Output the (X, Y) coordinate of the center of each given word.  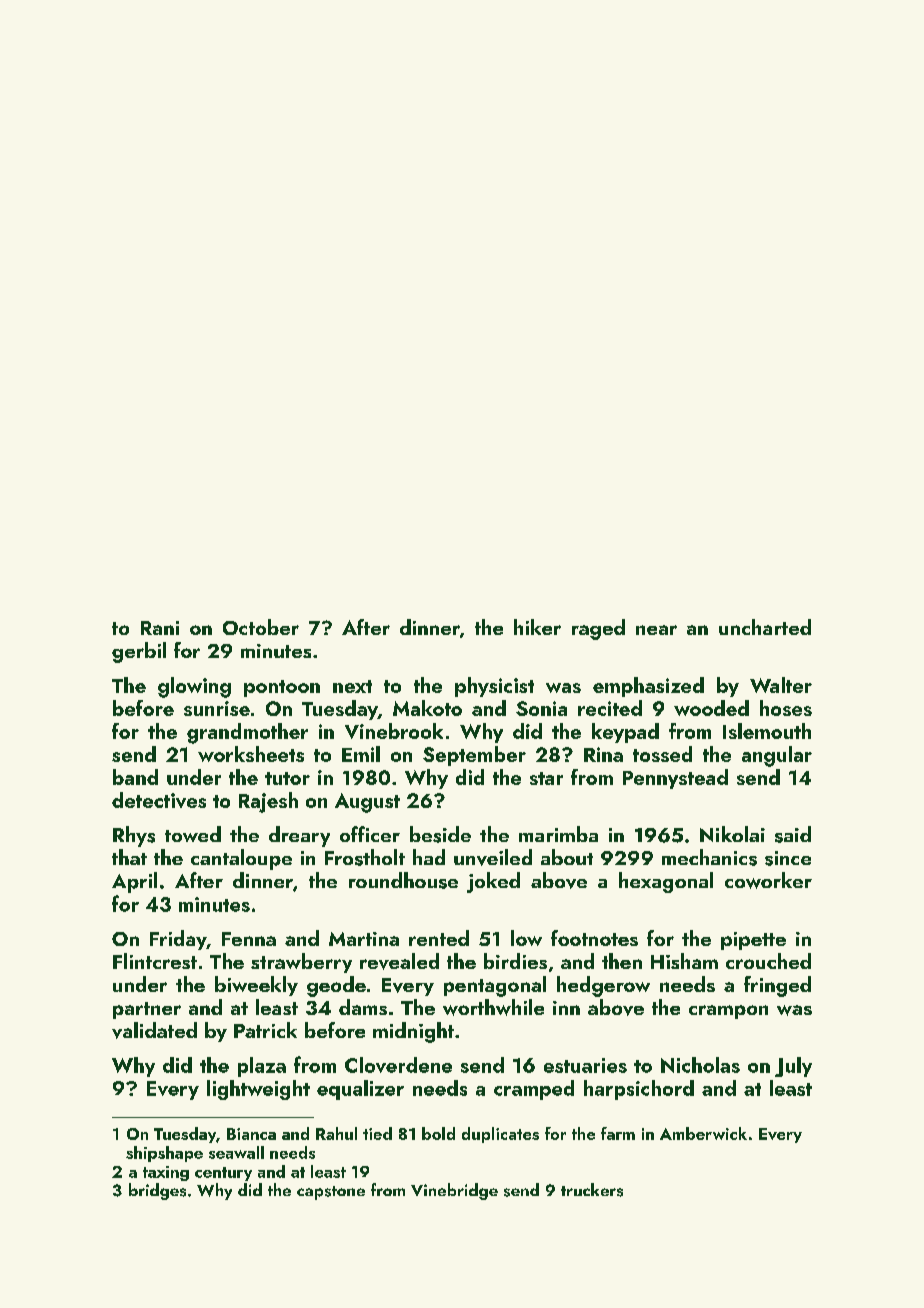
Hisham (684, 961)
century (223, 1174)
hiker (537, 627)
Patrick (265, 1030)
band (135, 777)
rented (439, 938)
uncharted (765, 627)
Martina (364, 939)
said (793, 834)
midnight (413, 1032)
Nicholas (700, 1065)
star (546, 778)
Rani (160, 628)
